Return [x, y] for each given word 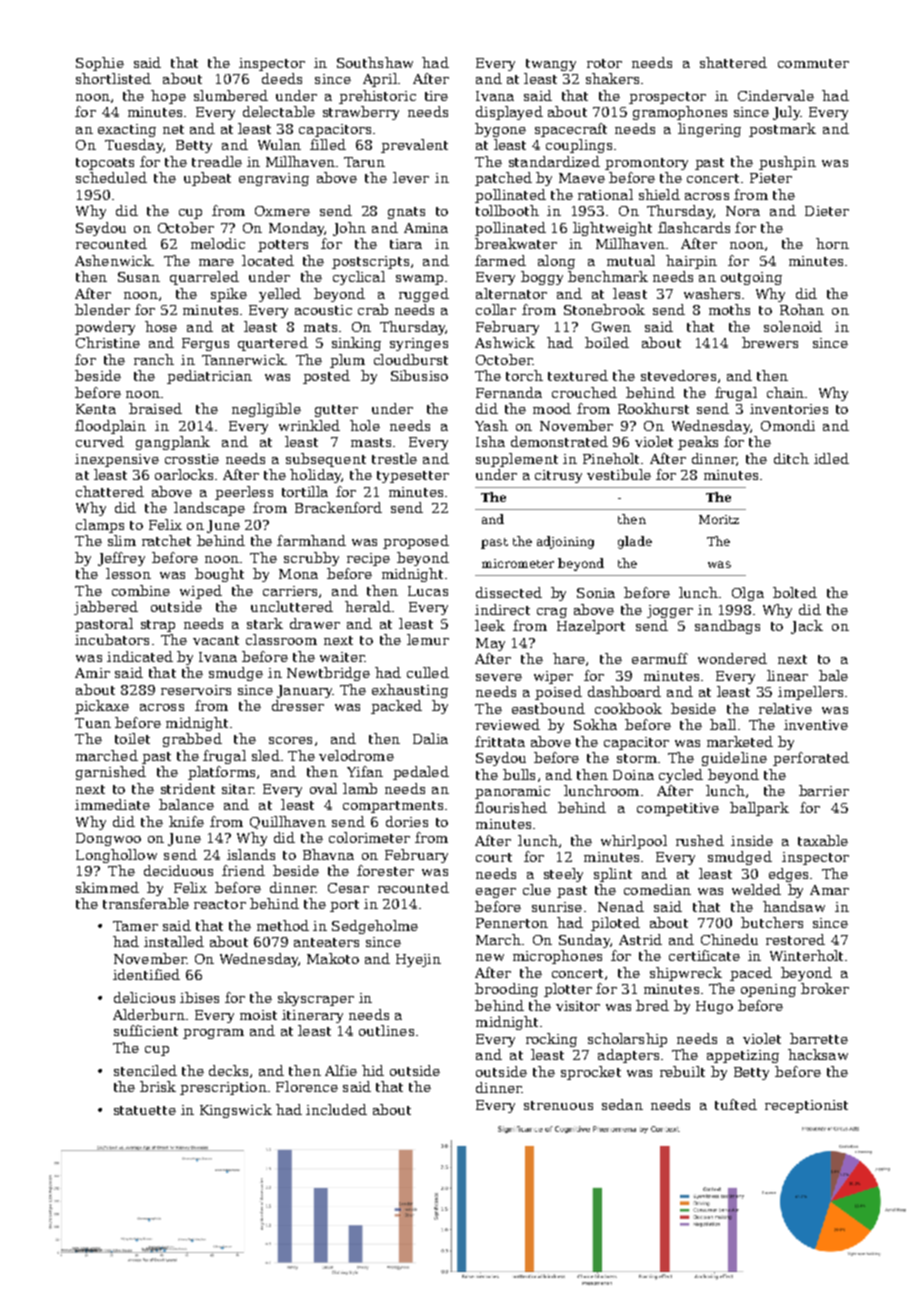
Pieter [771, 178]
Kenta [96, 409]
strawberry [361, 113]
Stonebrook [604, 309]
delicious [144, 997]
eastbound [548, 708]
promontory [646, 164]
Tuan [93, 723]
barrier [824, 790]
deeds [282, 78]
